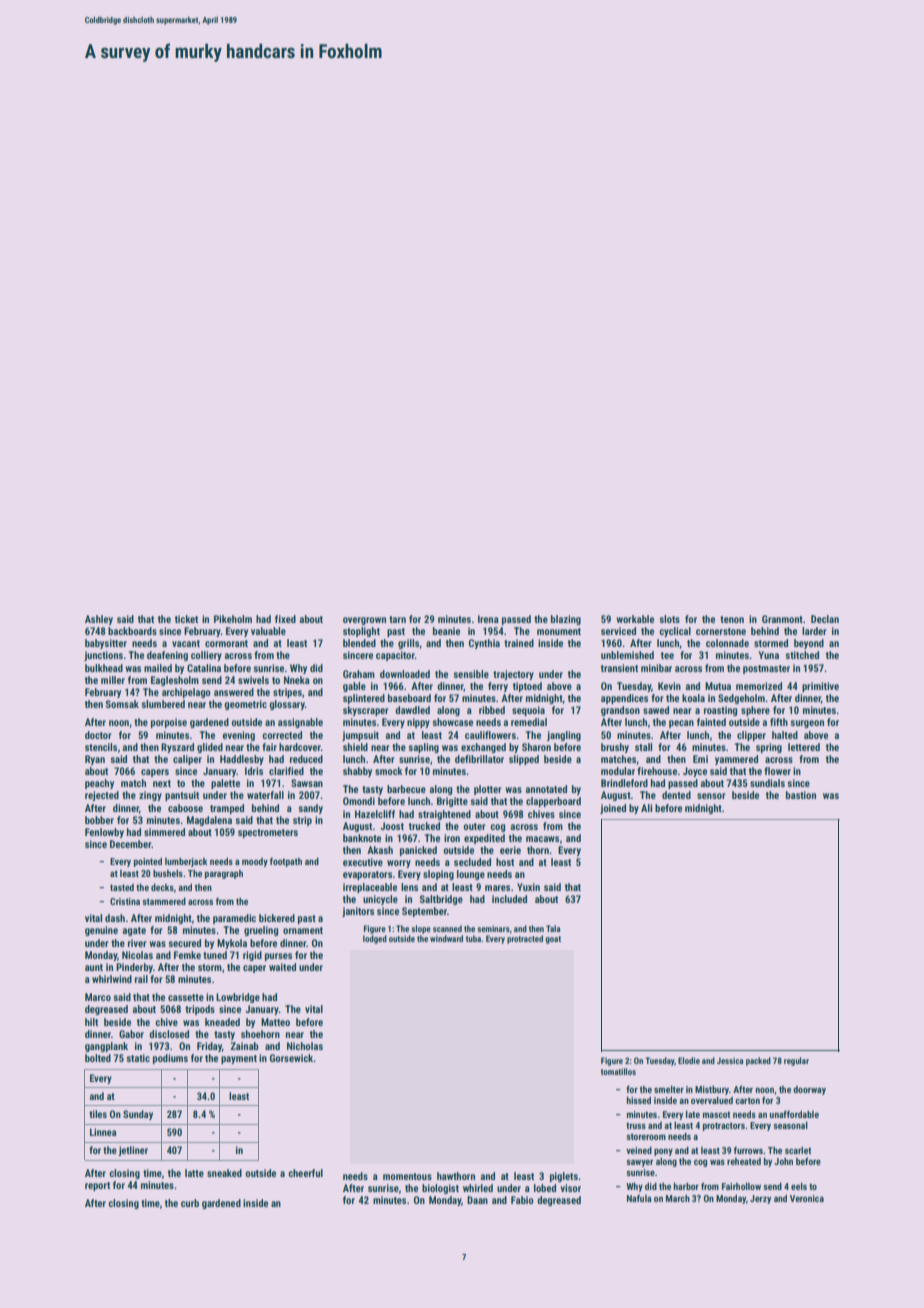 The image size is (924, 1308). Describe the element at coordinates (814, 631) in the screenshot. I see `larder` at that location.
